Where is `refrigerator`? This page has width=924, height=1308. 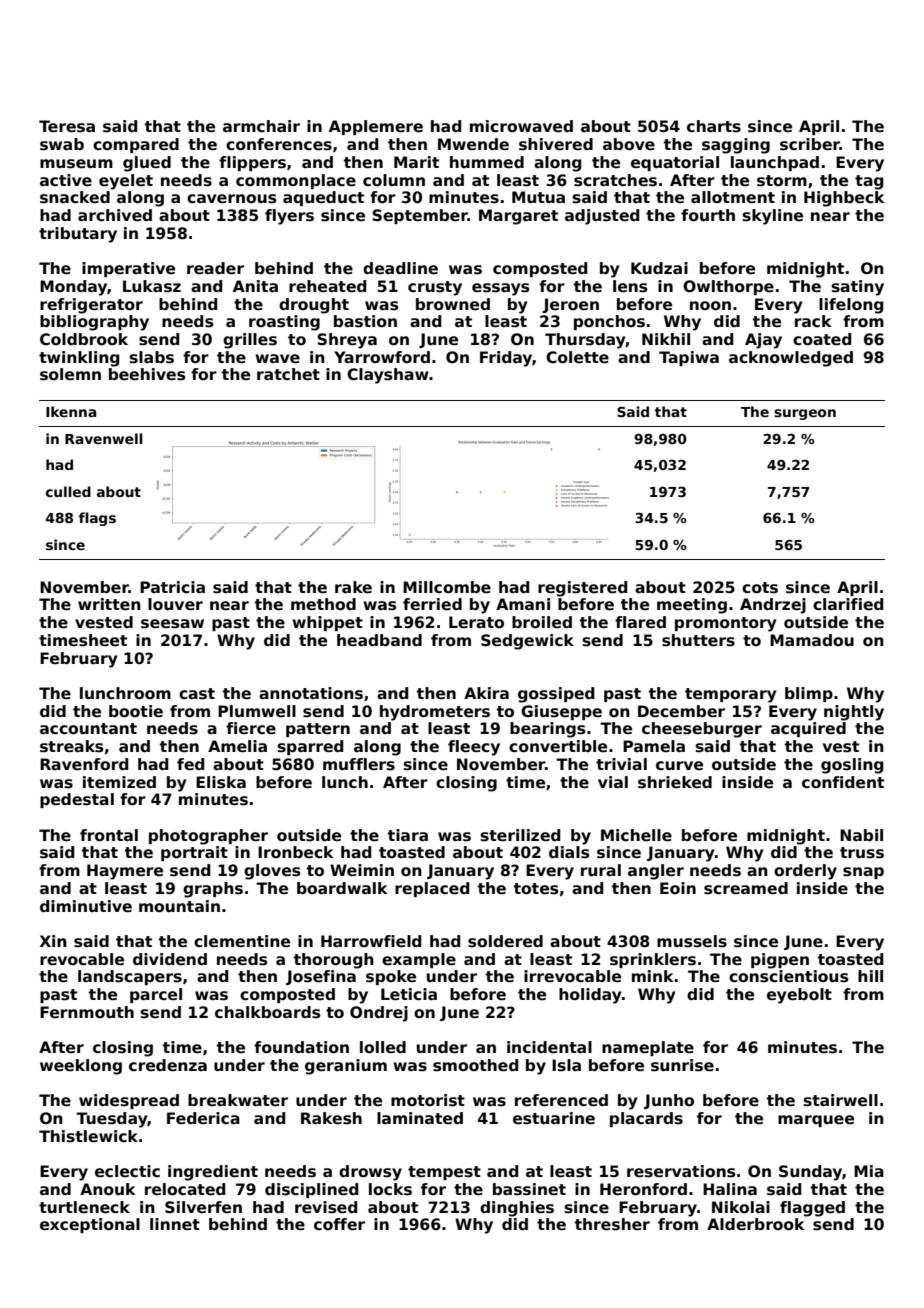
refrigerator is located at coordinates (91, 306).
